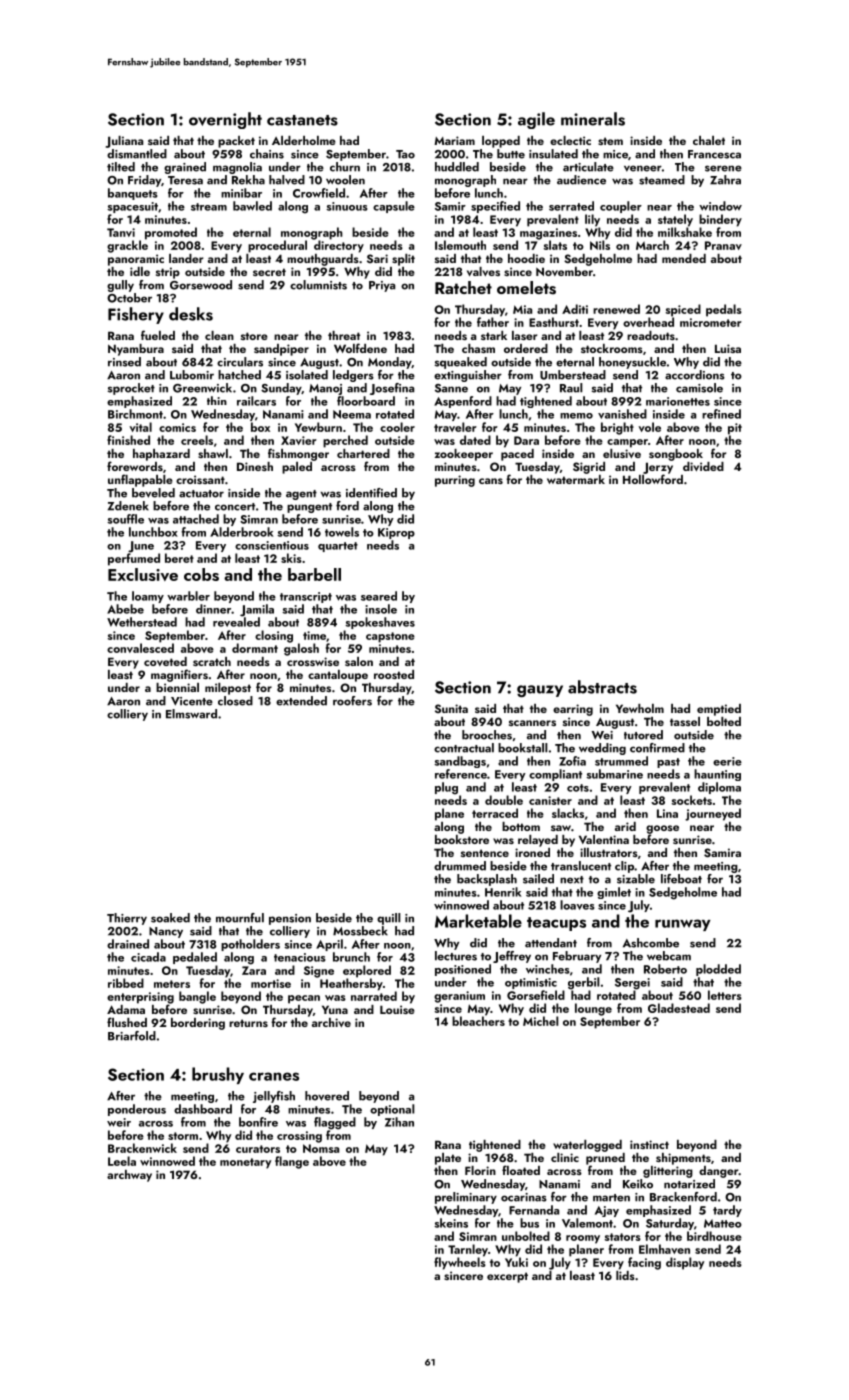  What do you see at coordinates (454, 140) in the screenshot?
I see `Mariam` at bounding box center [454, 140].
